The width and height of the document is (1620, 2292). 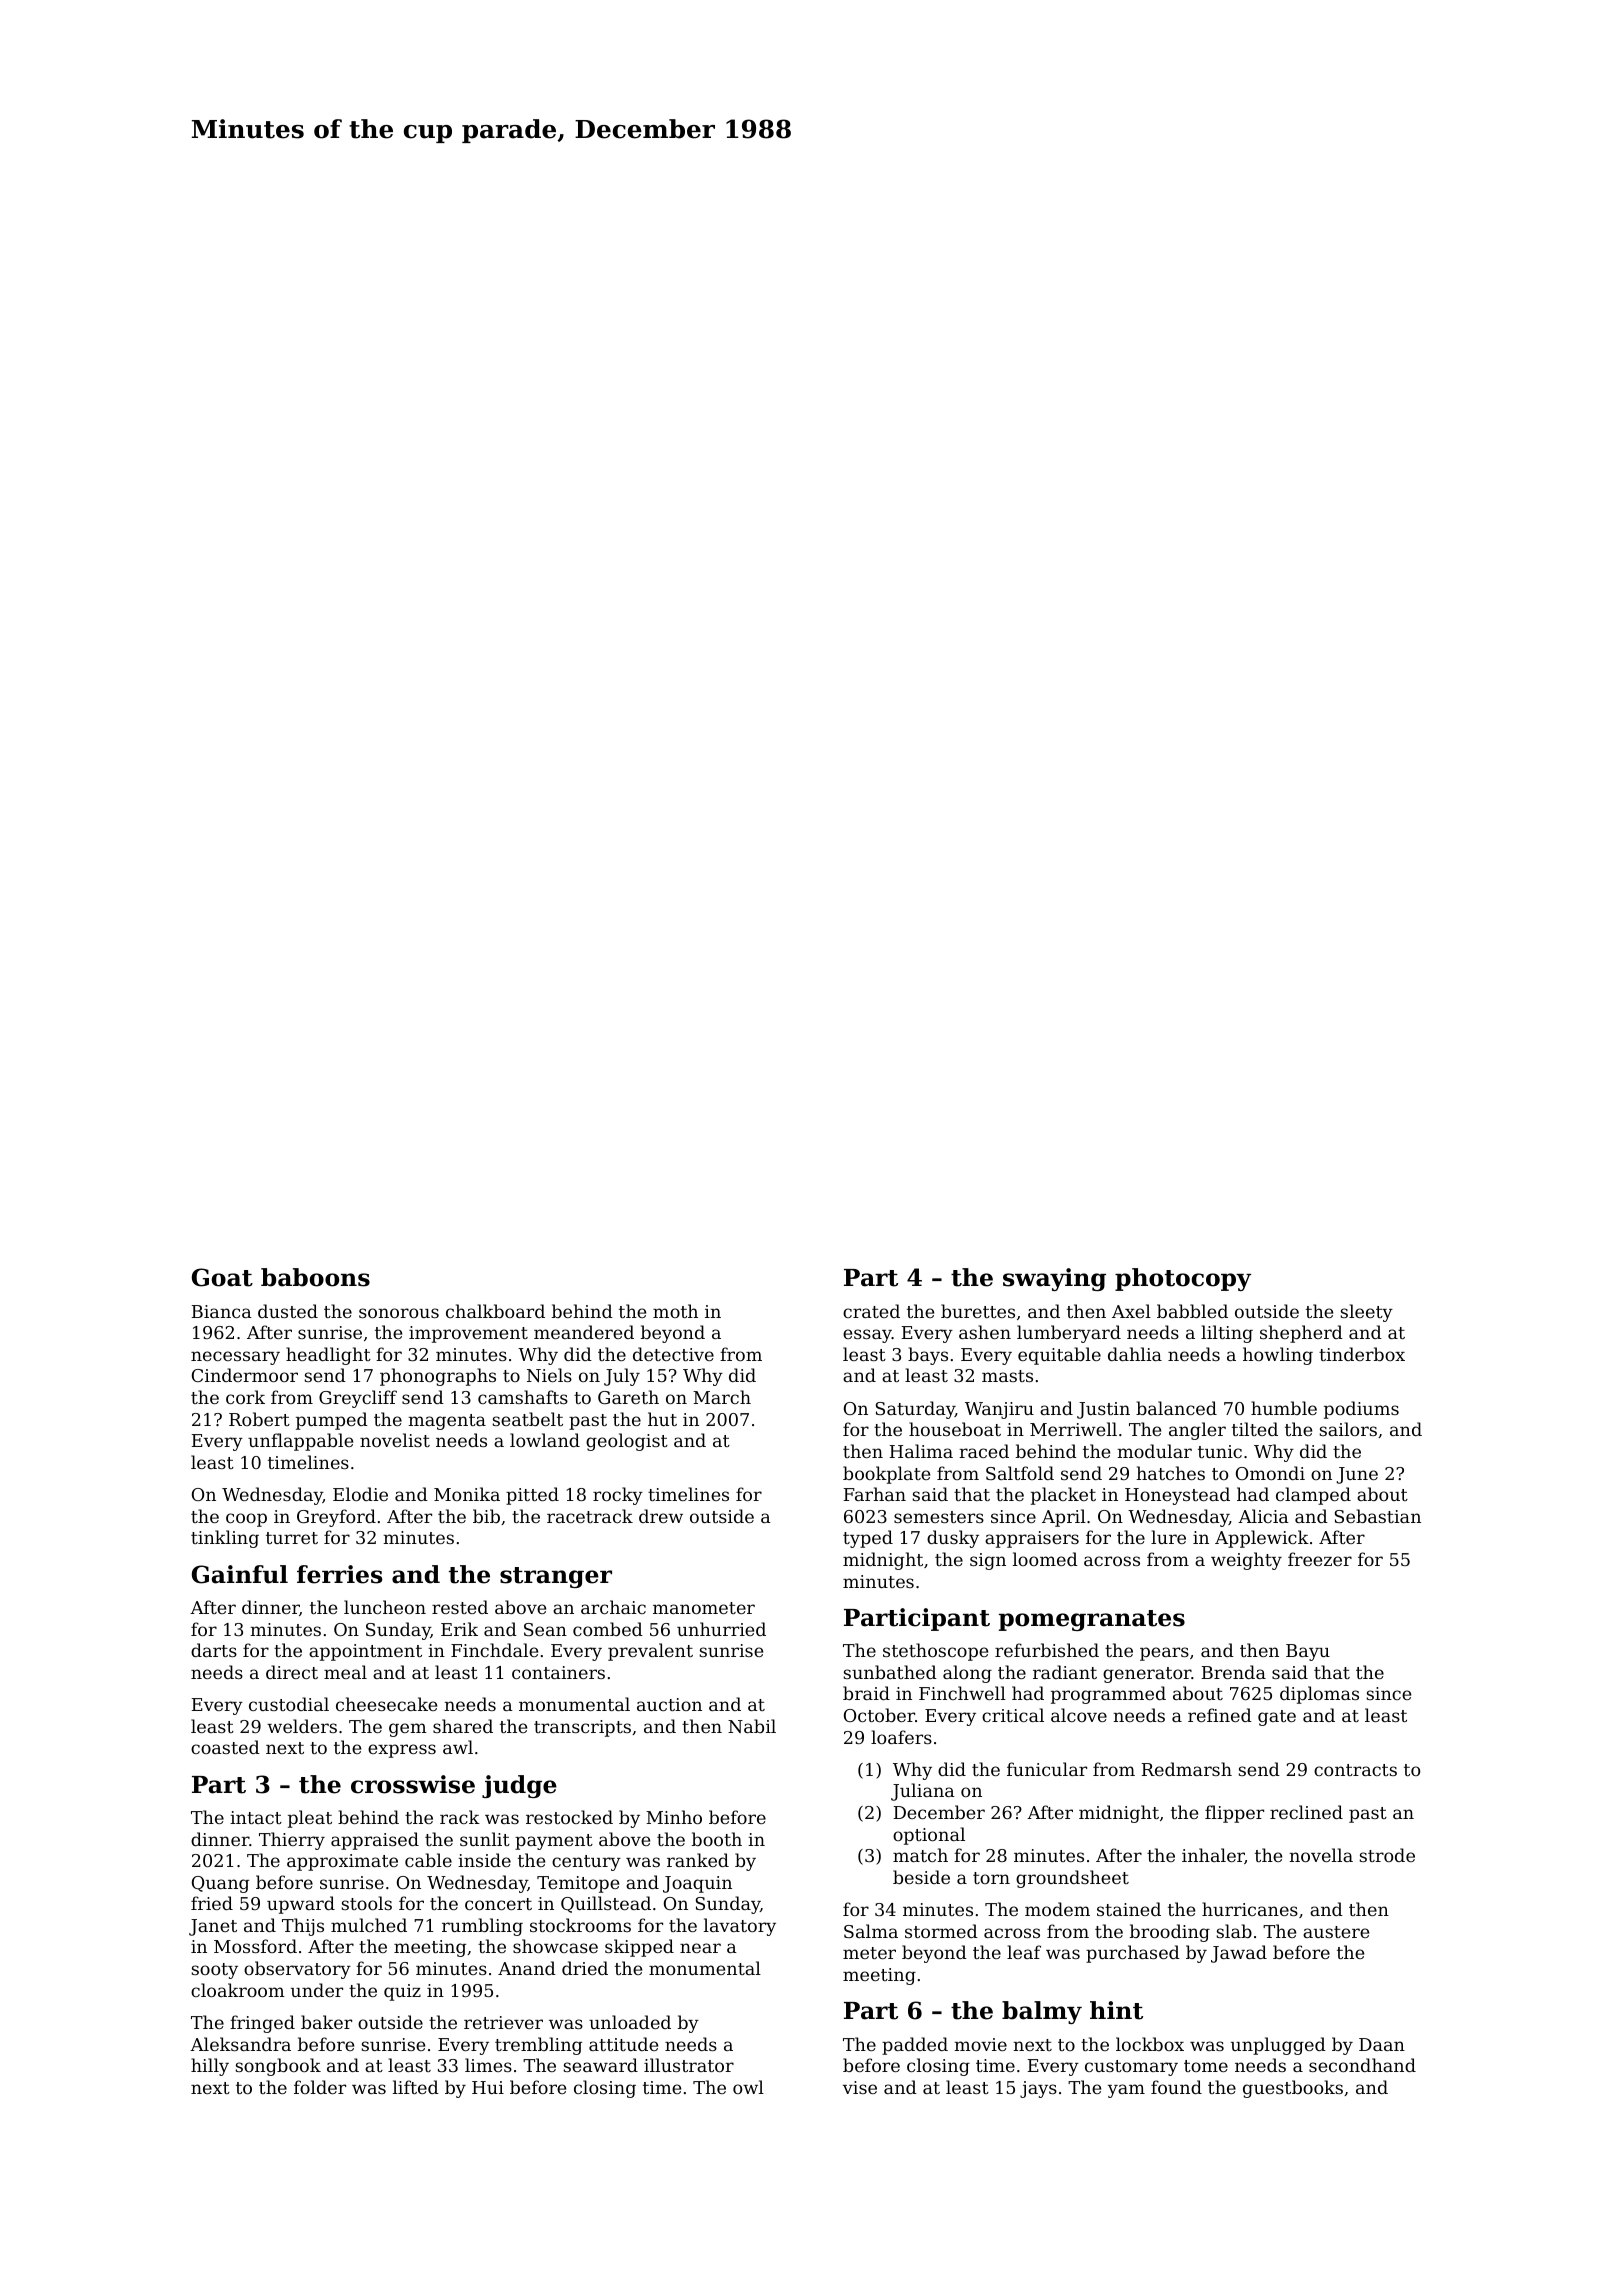 I want to click on pomegranates, so click(x=1092, y=1620).
